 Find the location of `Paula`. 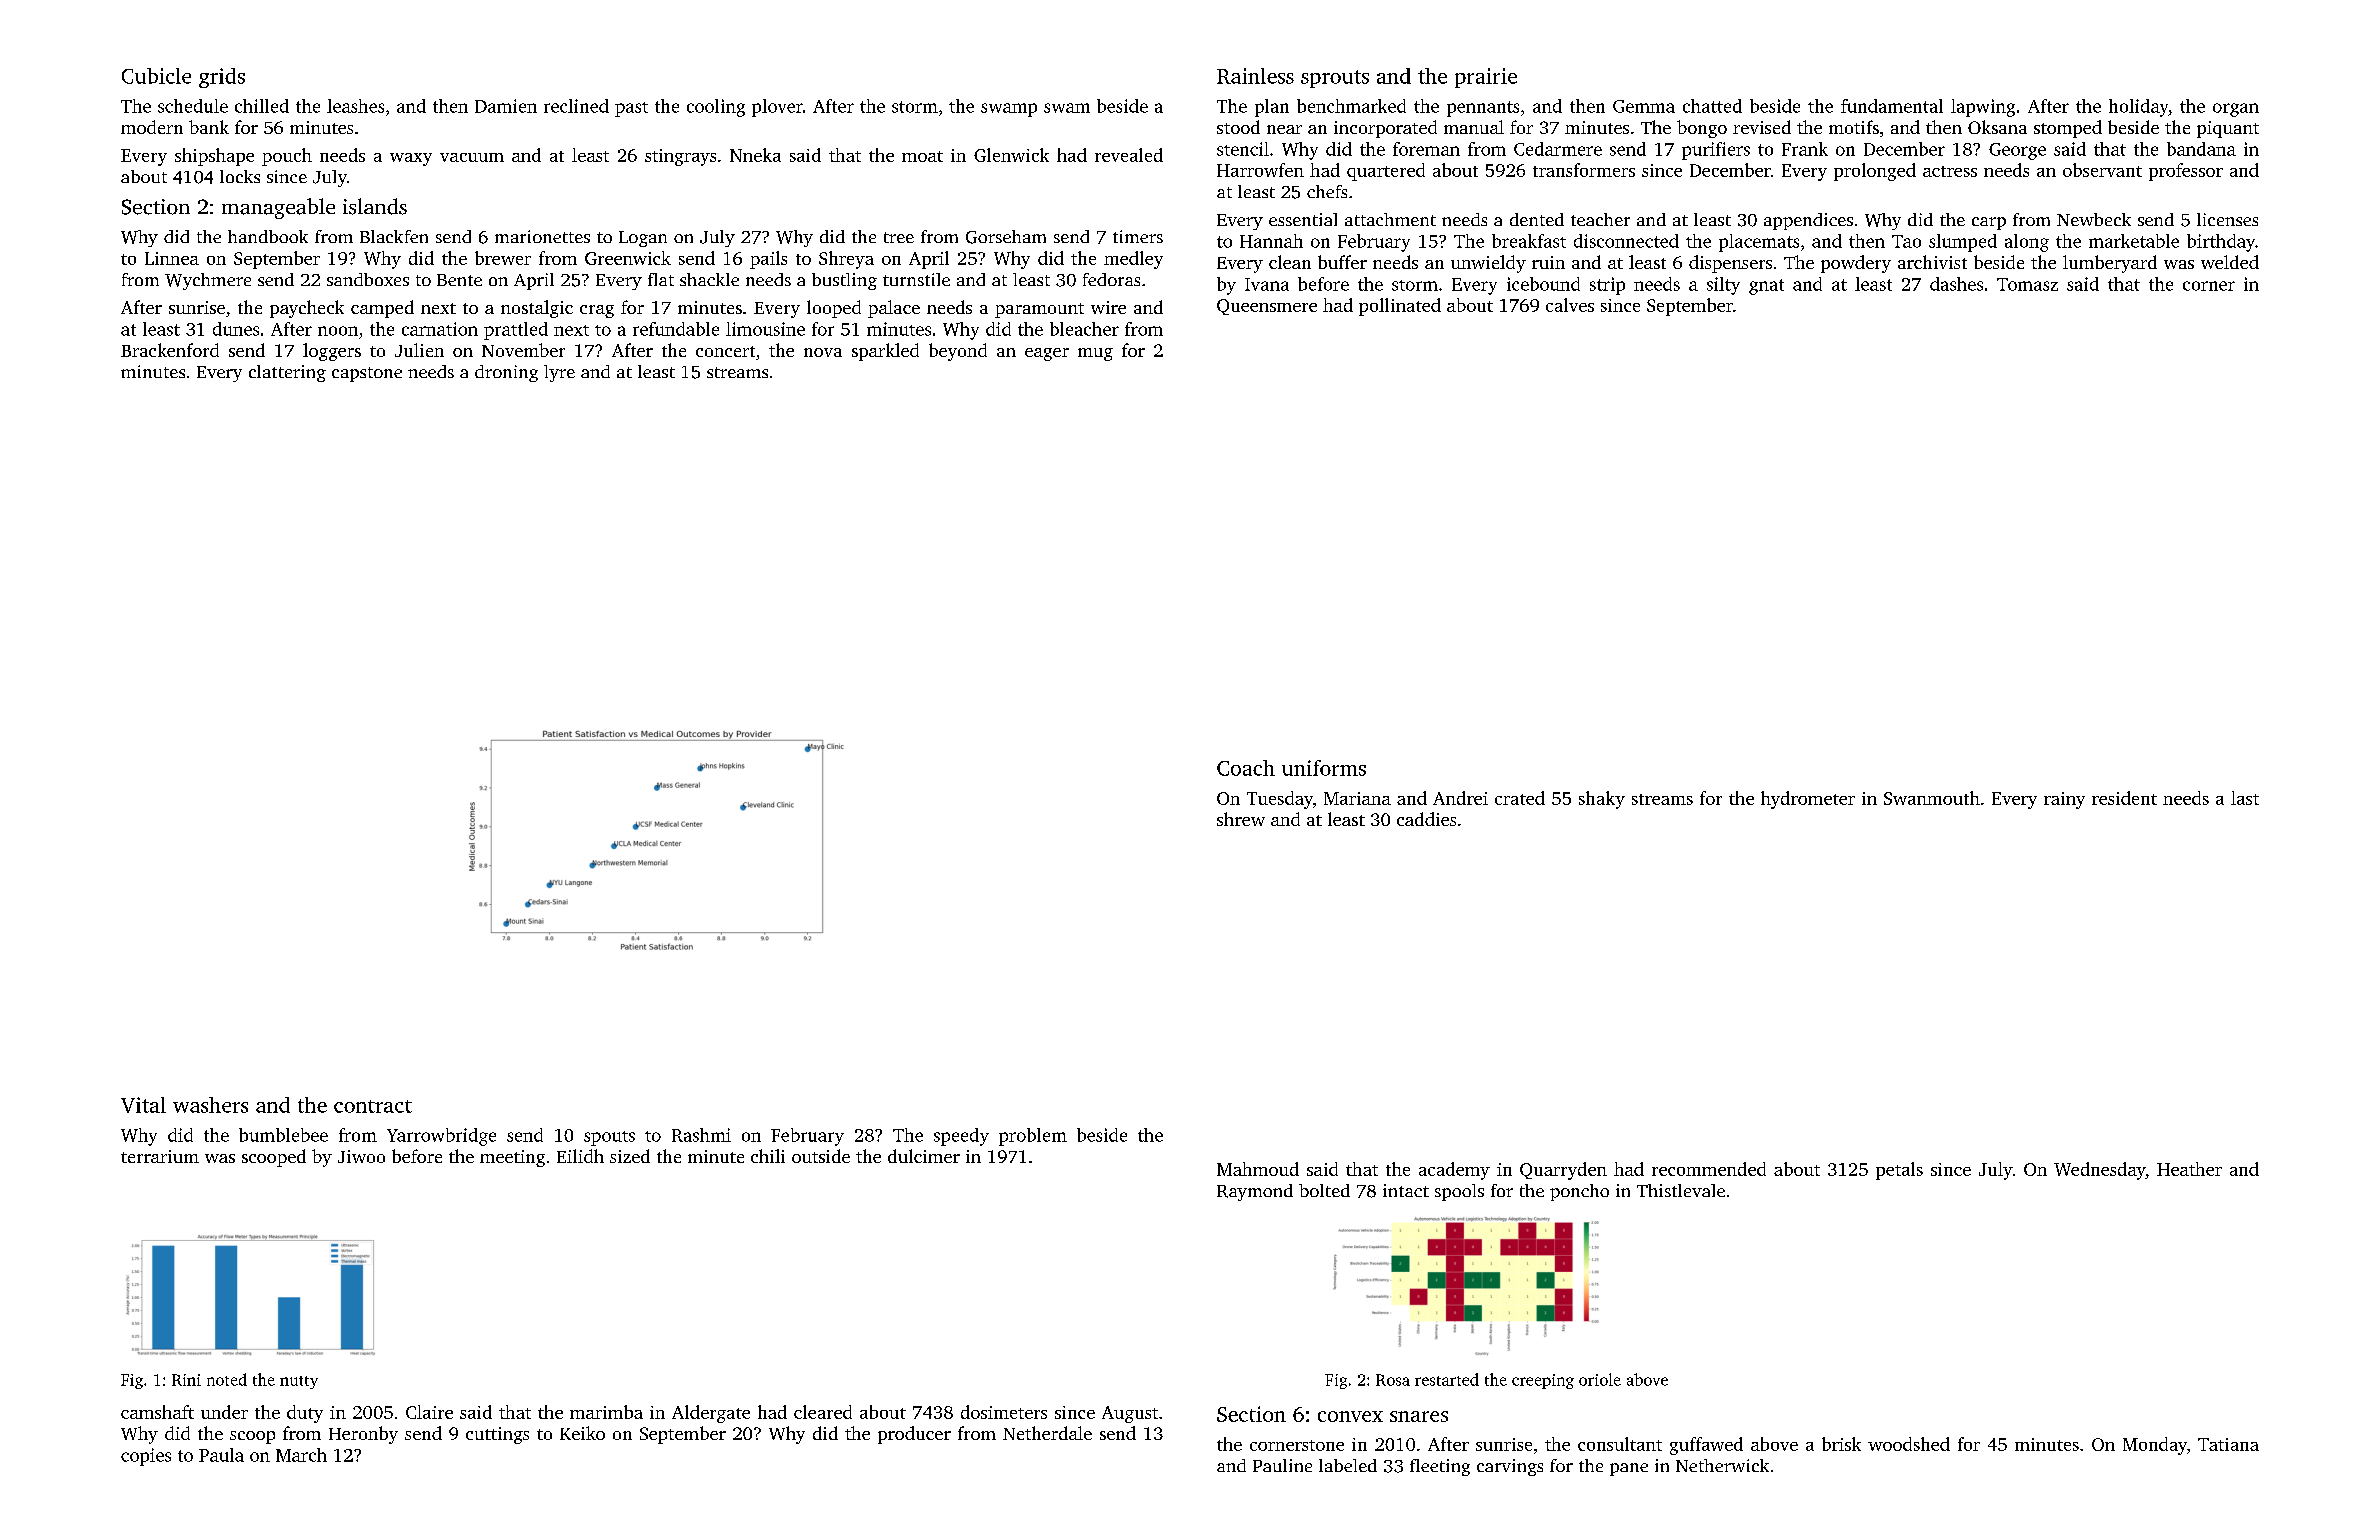

Paula is located at coordinates (221, 1455).
